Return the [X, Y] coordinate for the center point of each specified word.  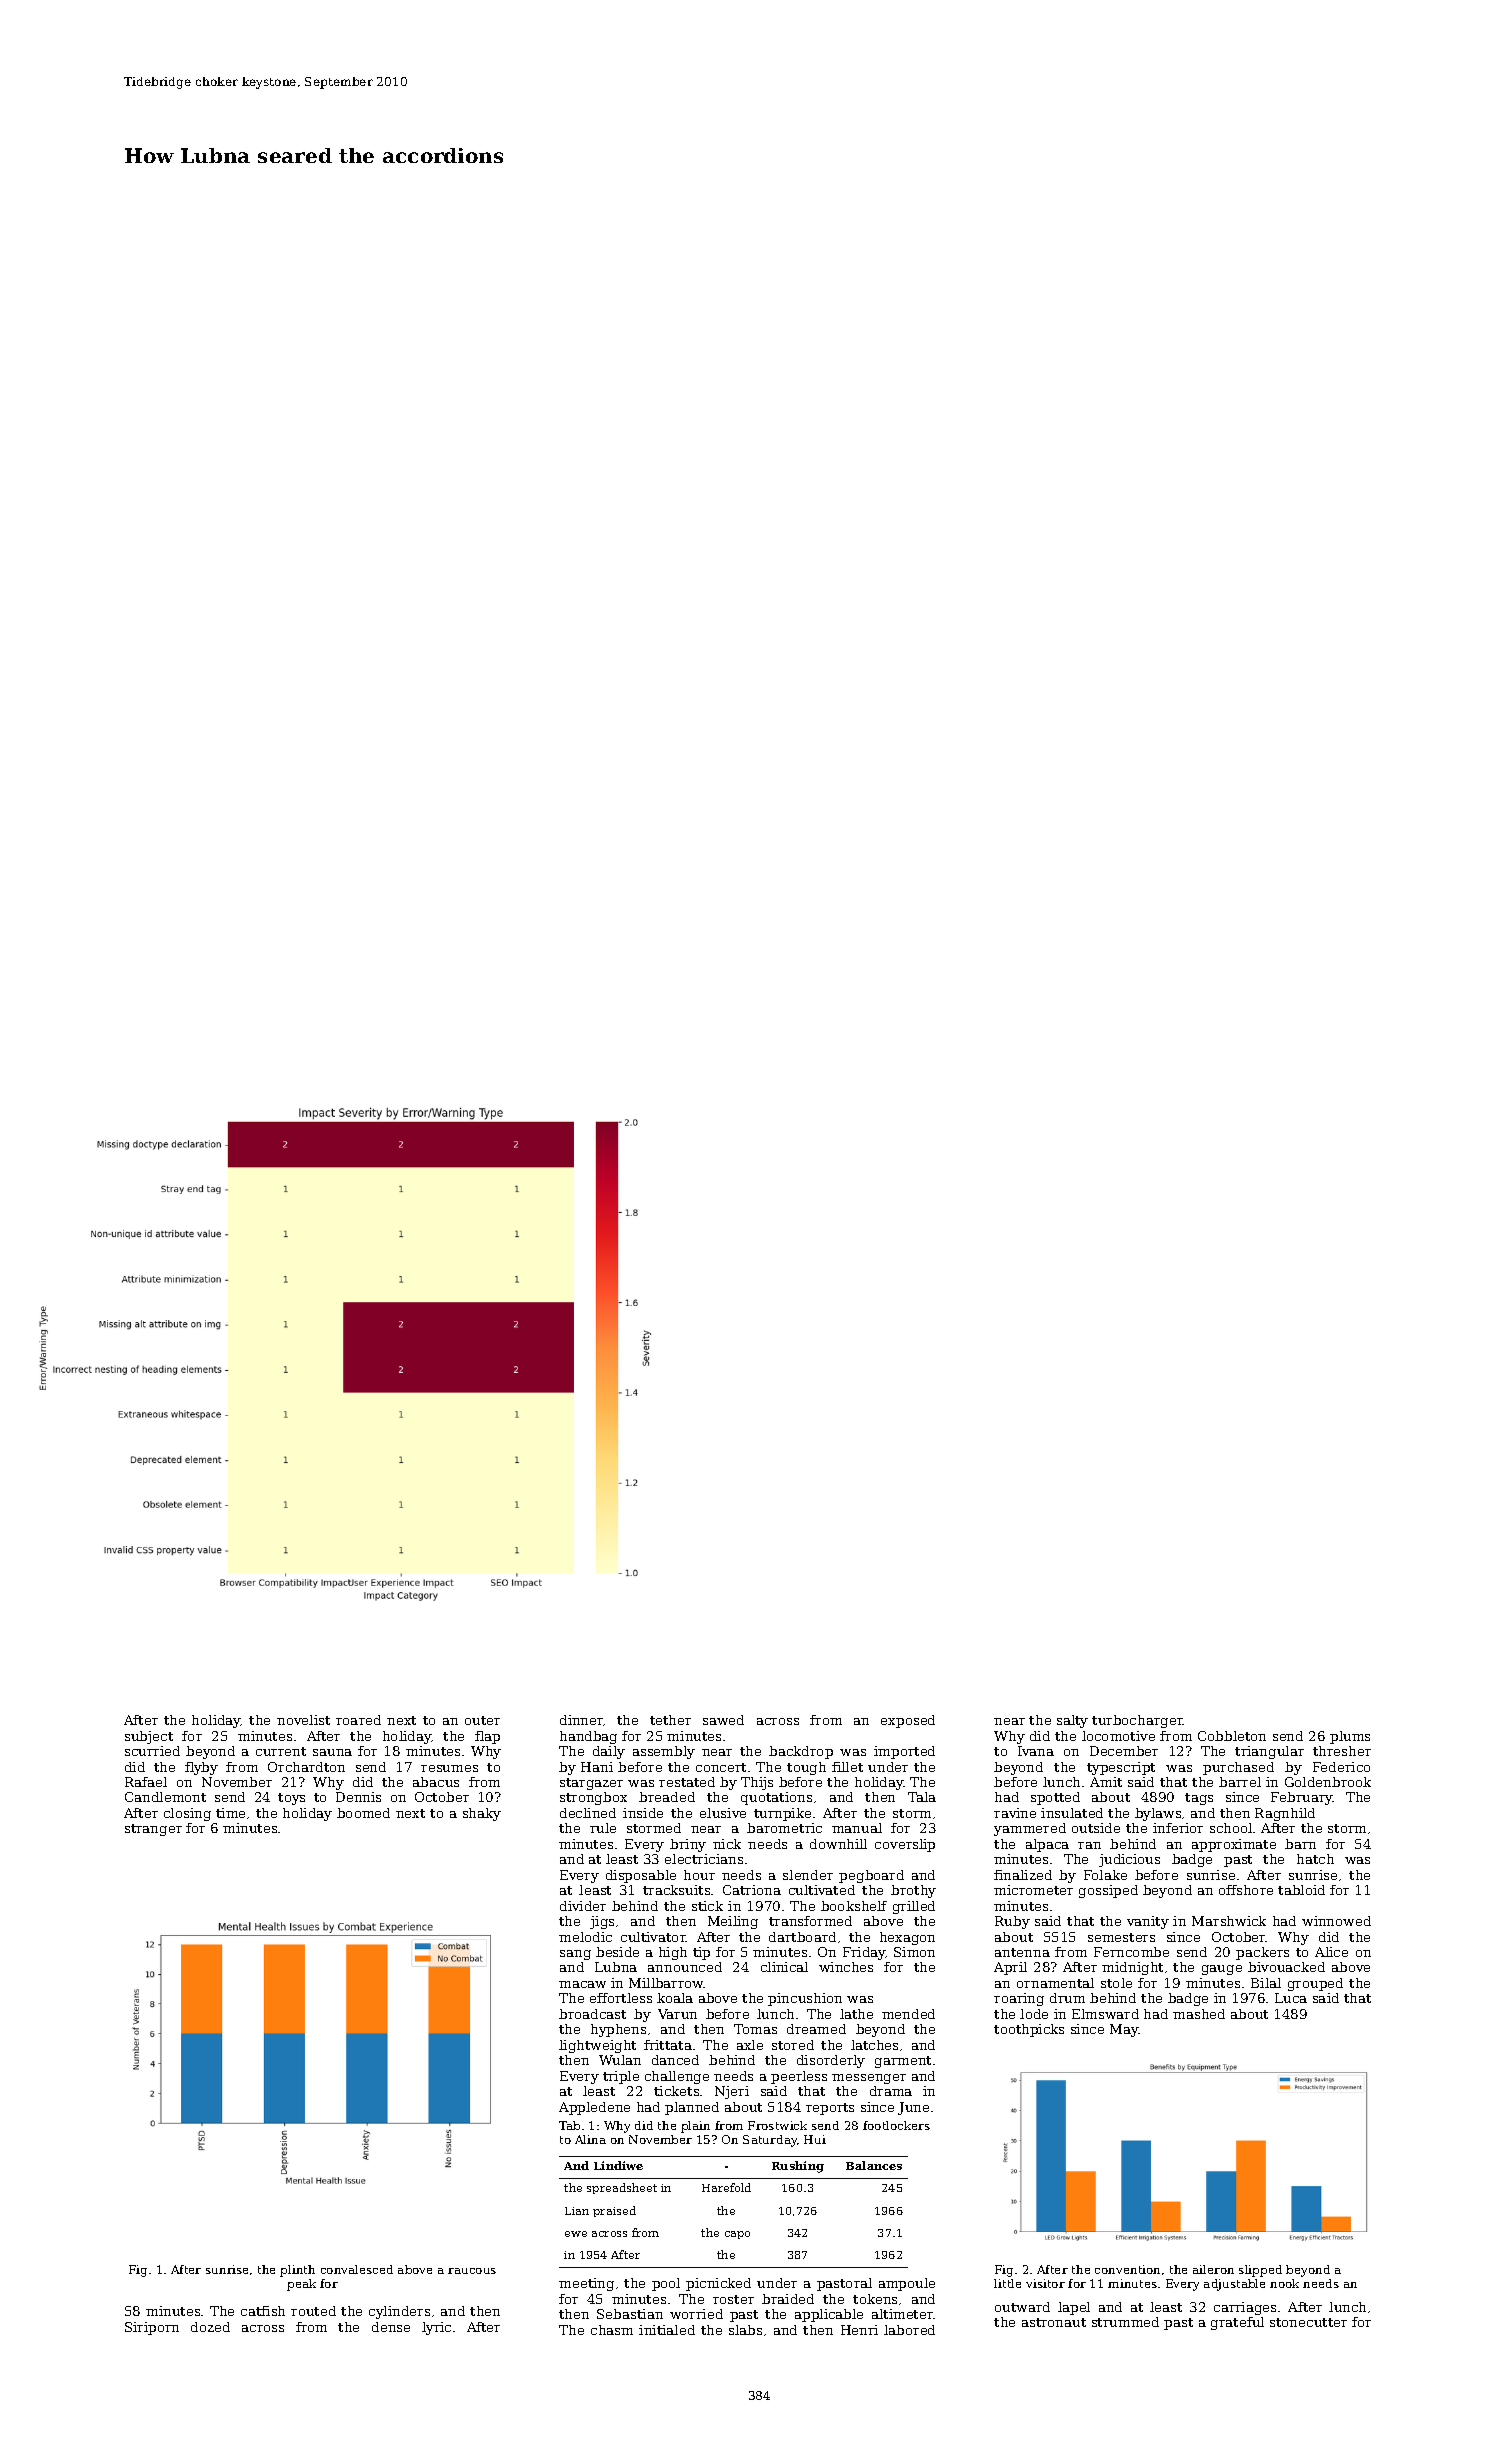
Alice [1331, 1952]
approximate [1234, 1845]
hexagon [907, 1938]
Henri [859, 2330]
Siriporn [152, 2328]
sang [575, 1955]
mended [908, 2014]
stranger [153, 1830]
